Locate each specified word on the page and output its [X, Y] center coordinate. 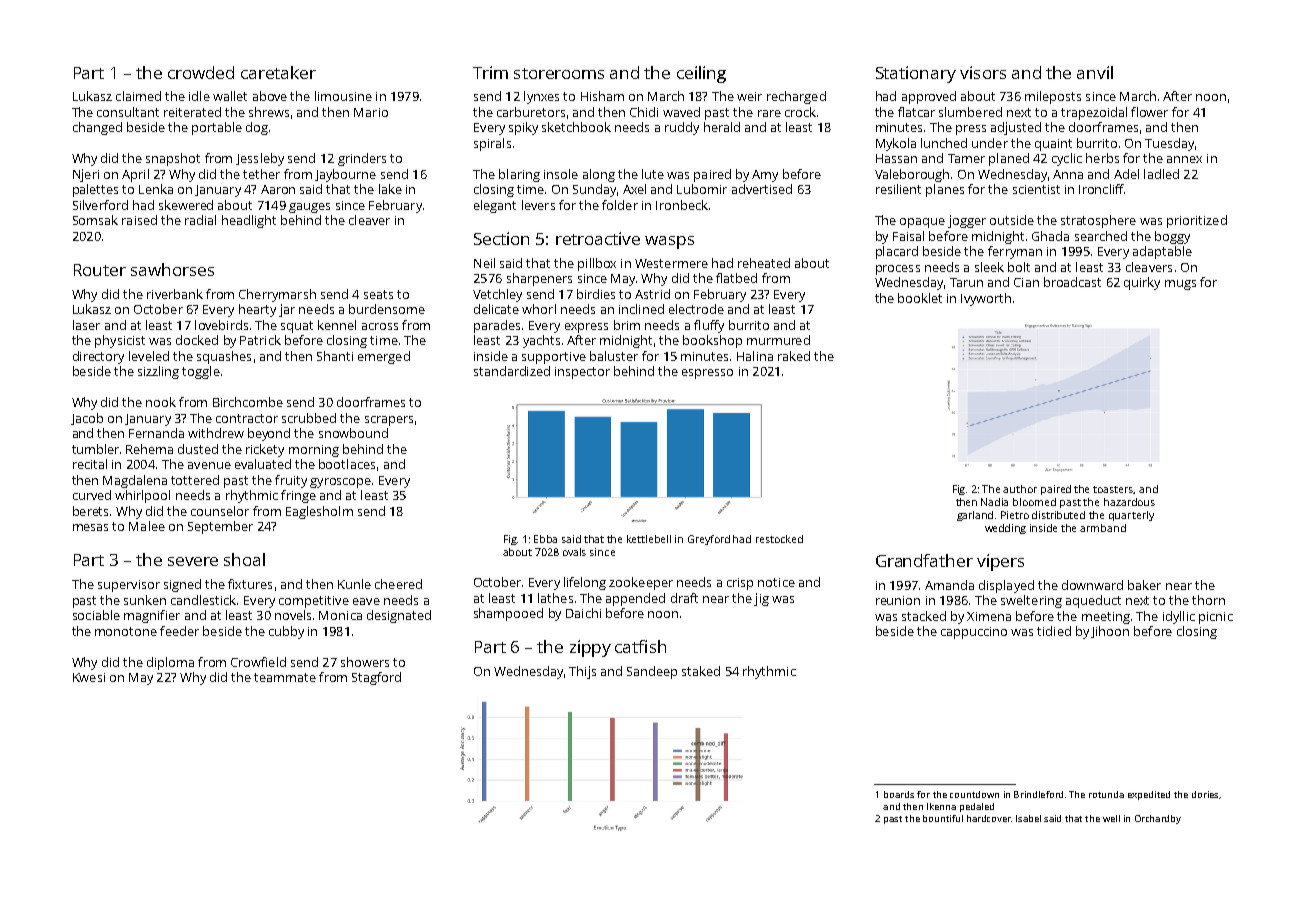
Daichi [583, 613]
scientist [1036, 189]
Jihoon [1110, 632]
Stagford [376, 678]
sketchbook [576, 127]
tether [261, 174]
